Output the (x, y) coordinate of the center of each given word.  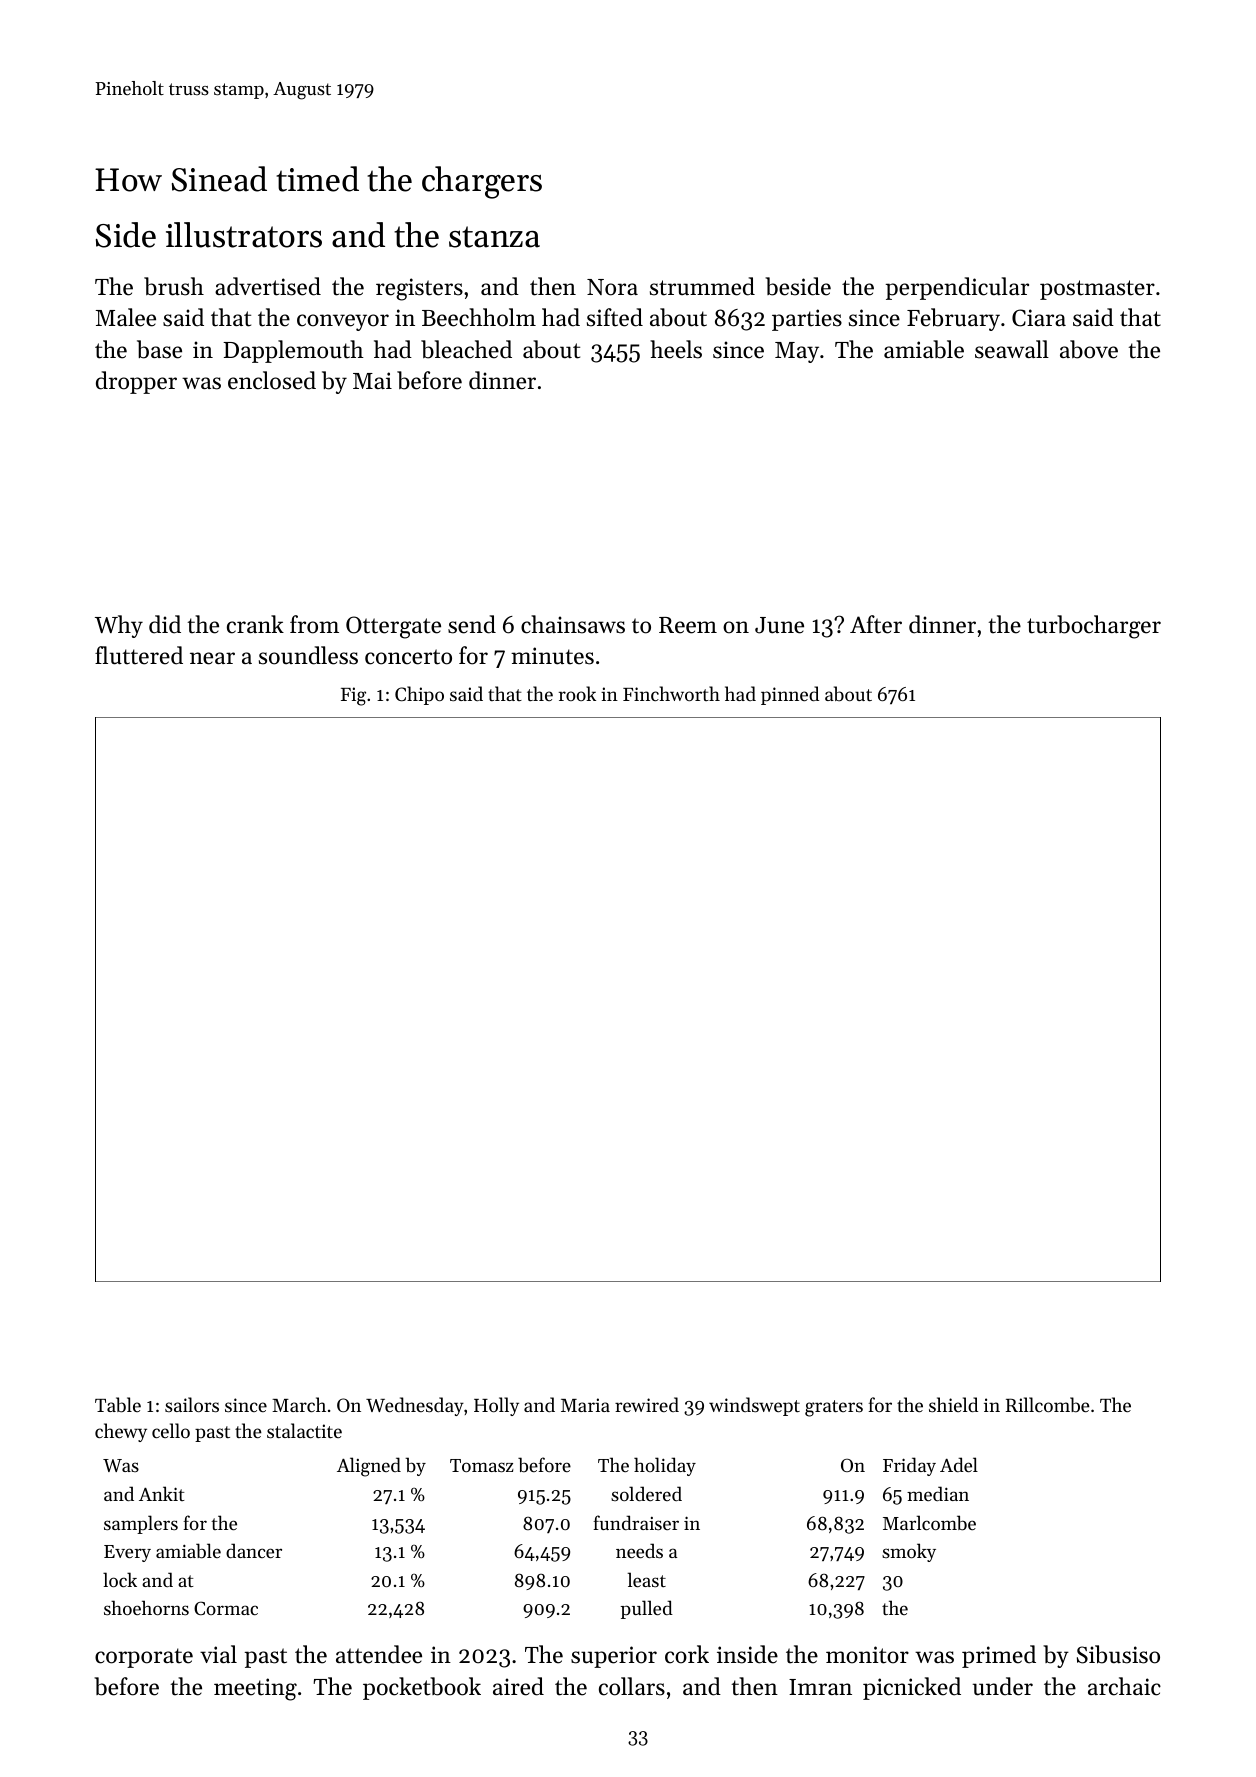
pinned (790, 695)
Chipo (419, 695)
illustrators (244, 235)
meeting (255, 1689)
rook (577, 693)
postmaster (1097, 290)
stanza (494, 237)
